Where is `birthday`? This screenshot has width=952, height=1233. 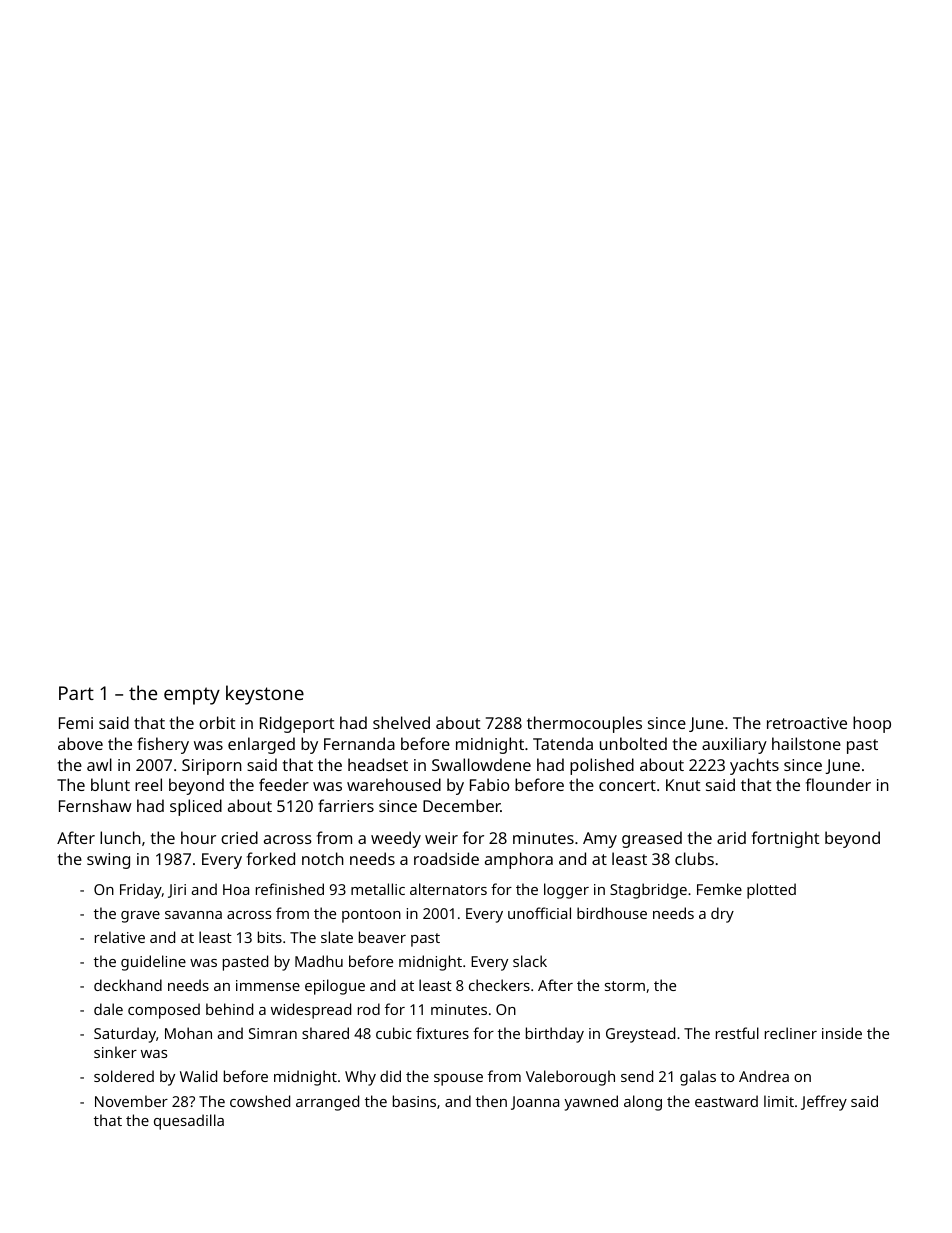
birthday is located at coordinates (555, 1035).
